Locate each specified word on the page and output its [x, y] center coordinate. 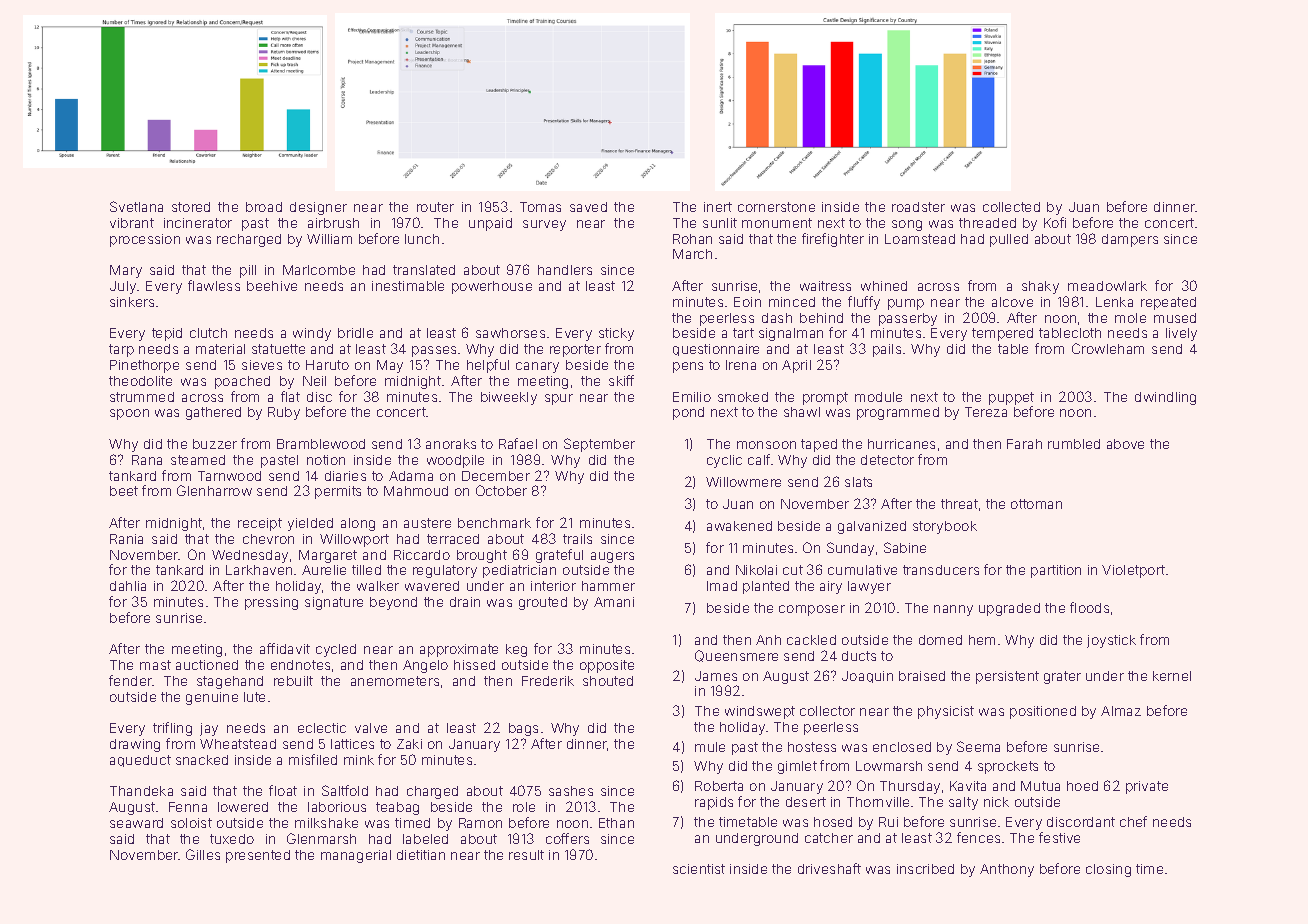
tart [743, 333]
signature [334, 603]
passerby [908, 319]
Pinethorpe [144, 366]
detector [887, 460]
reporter [575, 350]
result [526, 855]
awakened [739, 526]
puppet [1011, 398]
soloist [191, 823]
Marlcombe [319, 270]
